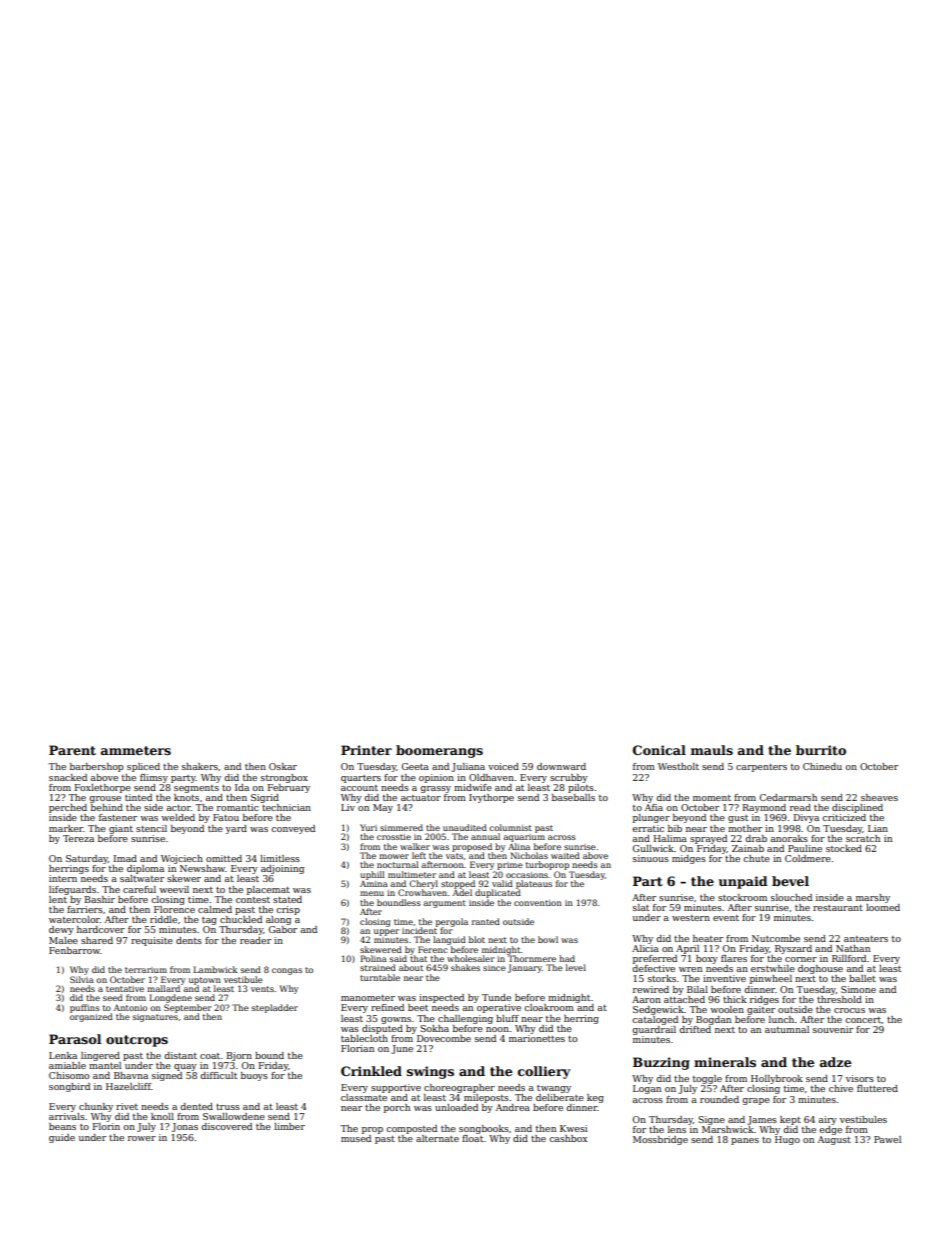 The width and height of the screenshot is (952, 1233). I want to click on Rillford, so click(849, 958).
